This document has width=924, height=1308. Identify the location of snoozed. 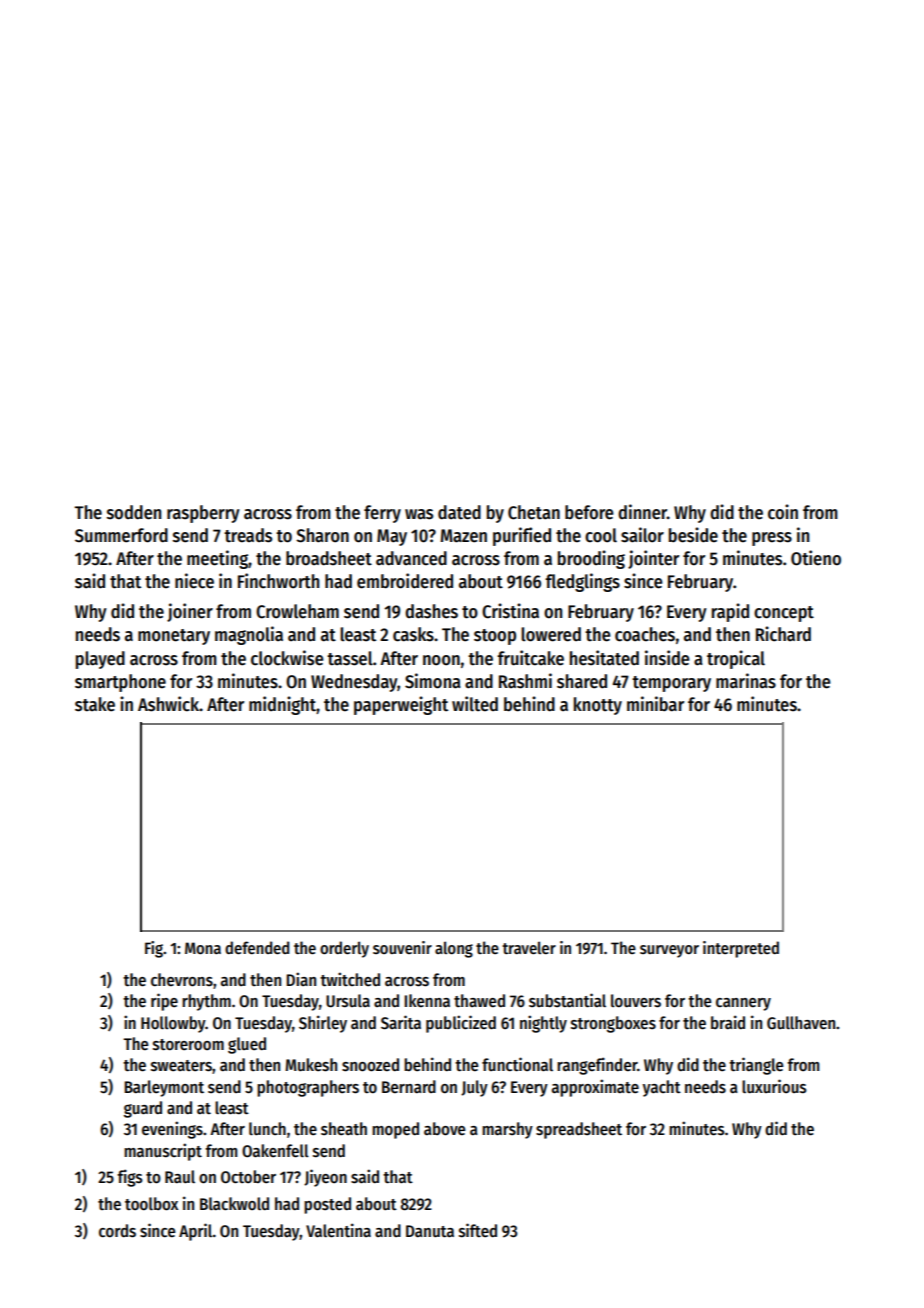
(370, 1065).
